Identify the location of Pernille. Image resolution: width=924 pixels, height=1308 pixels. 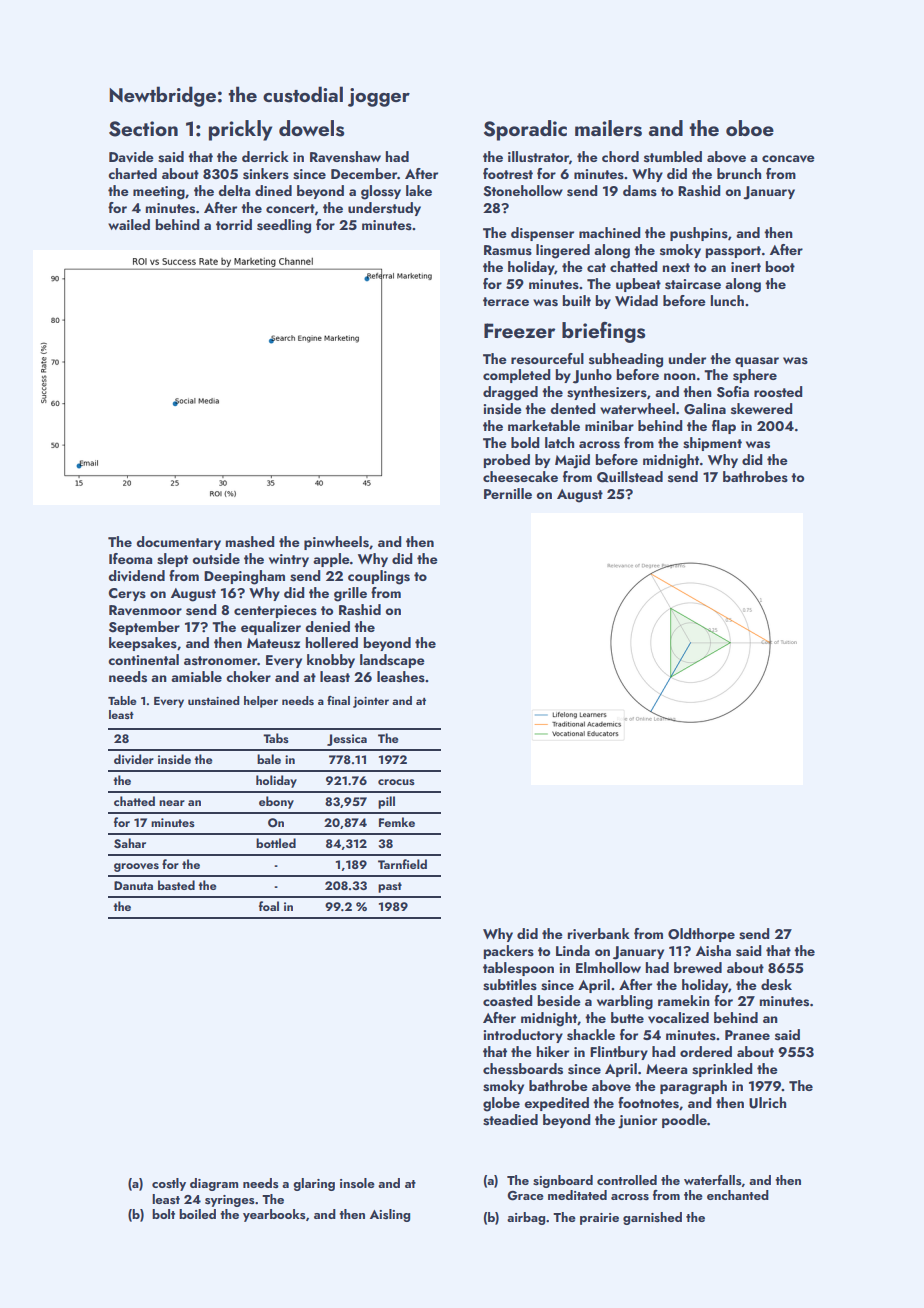
(508, 493).
